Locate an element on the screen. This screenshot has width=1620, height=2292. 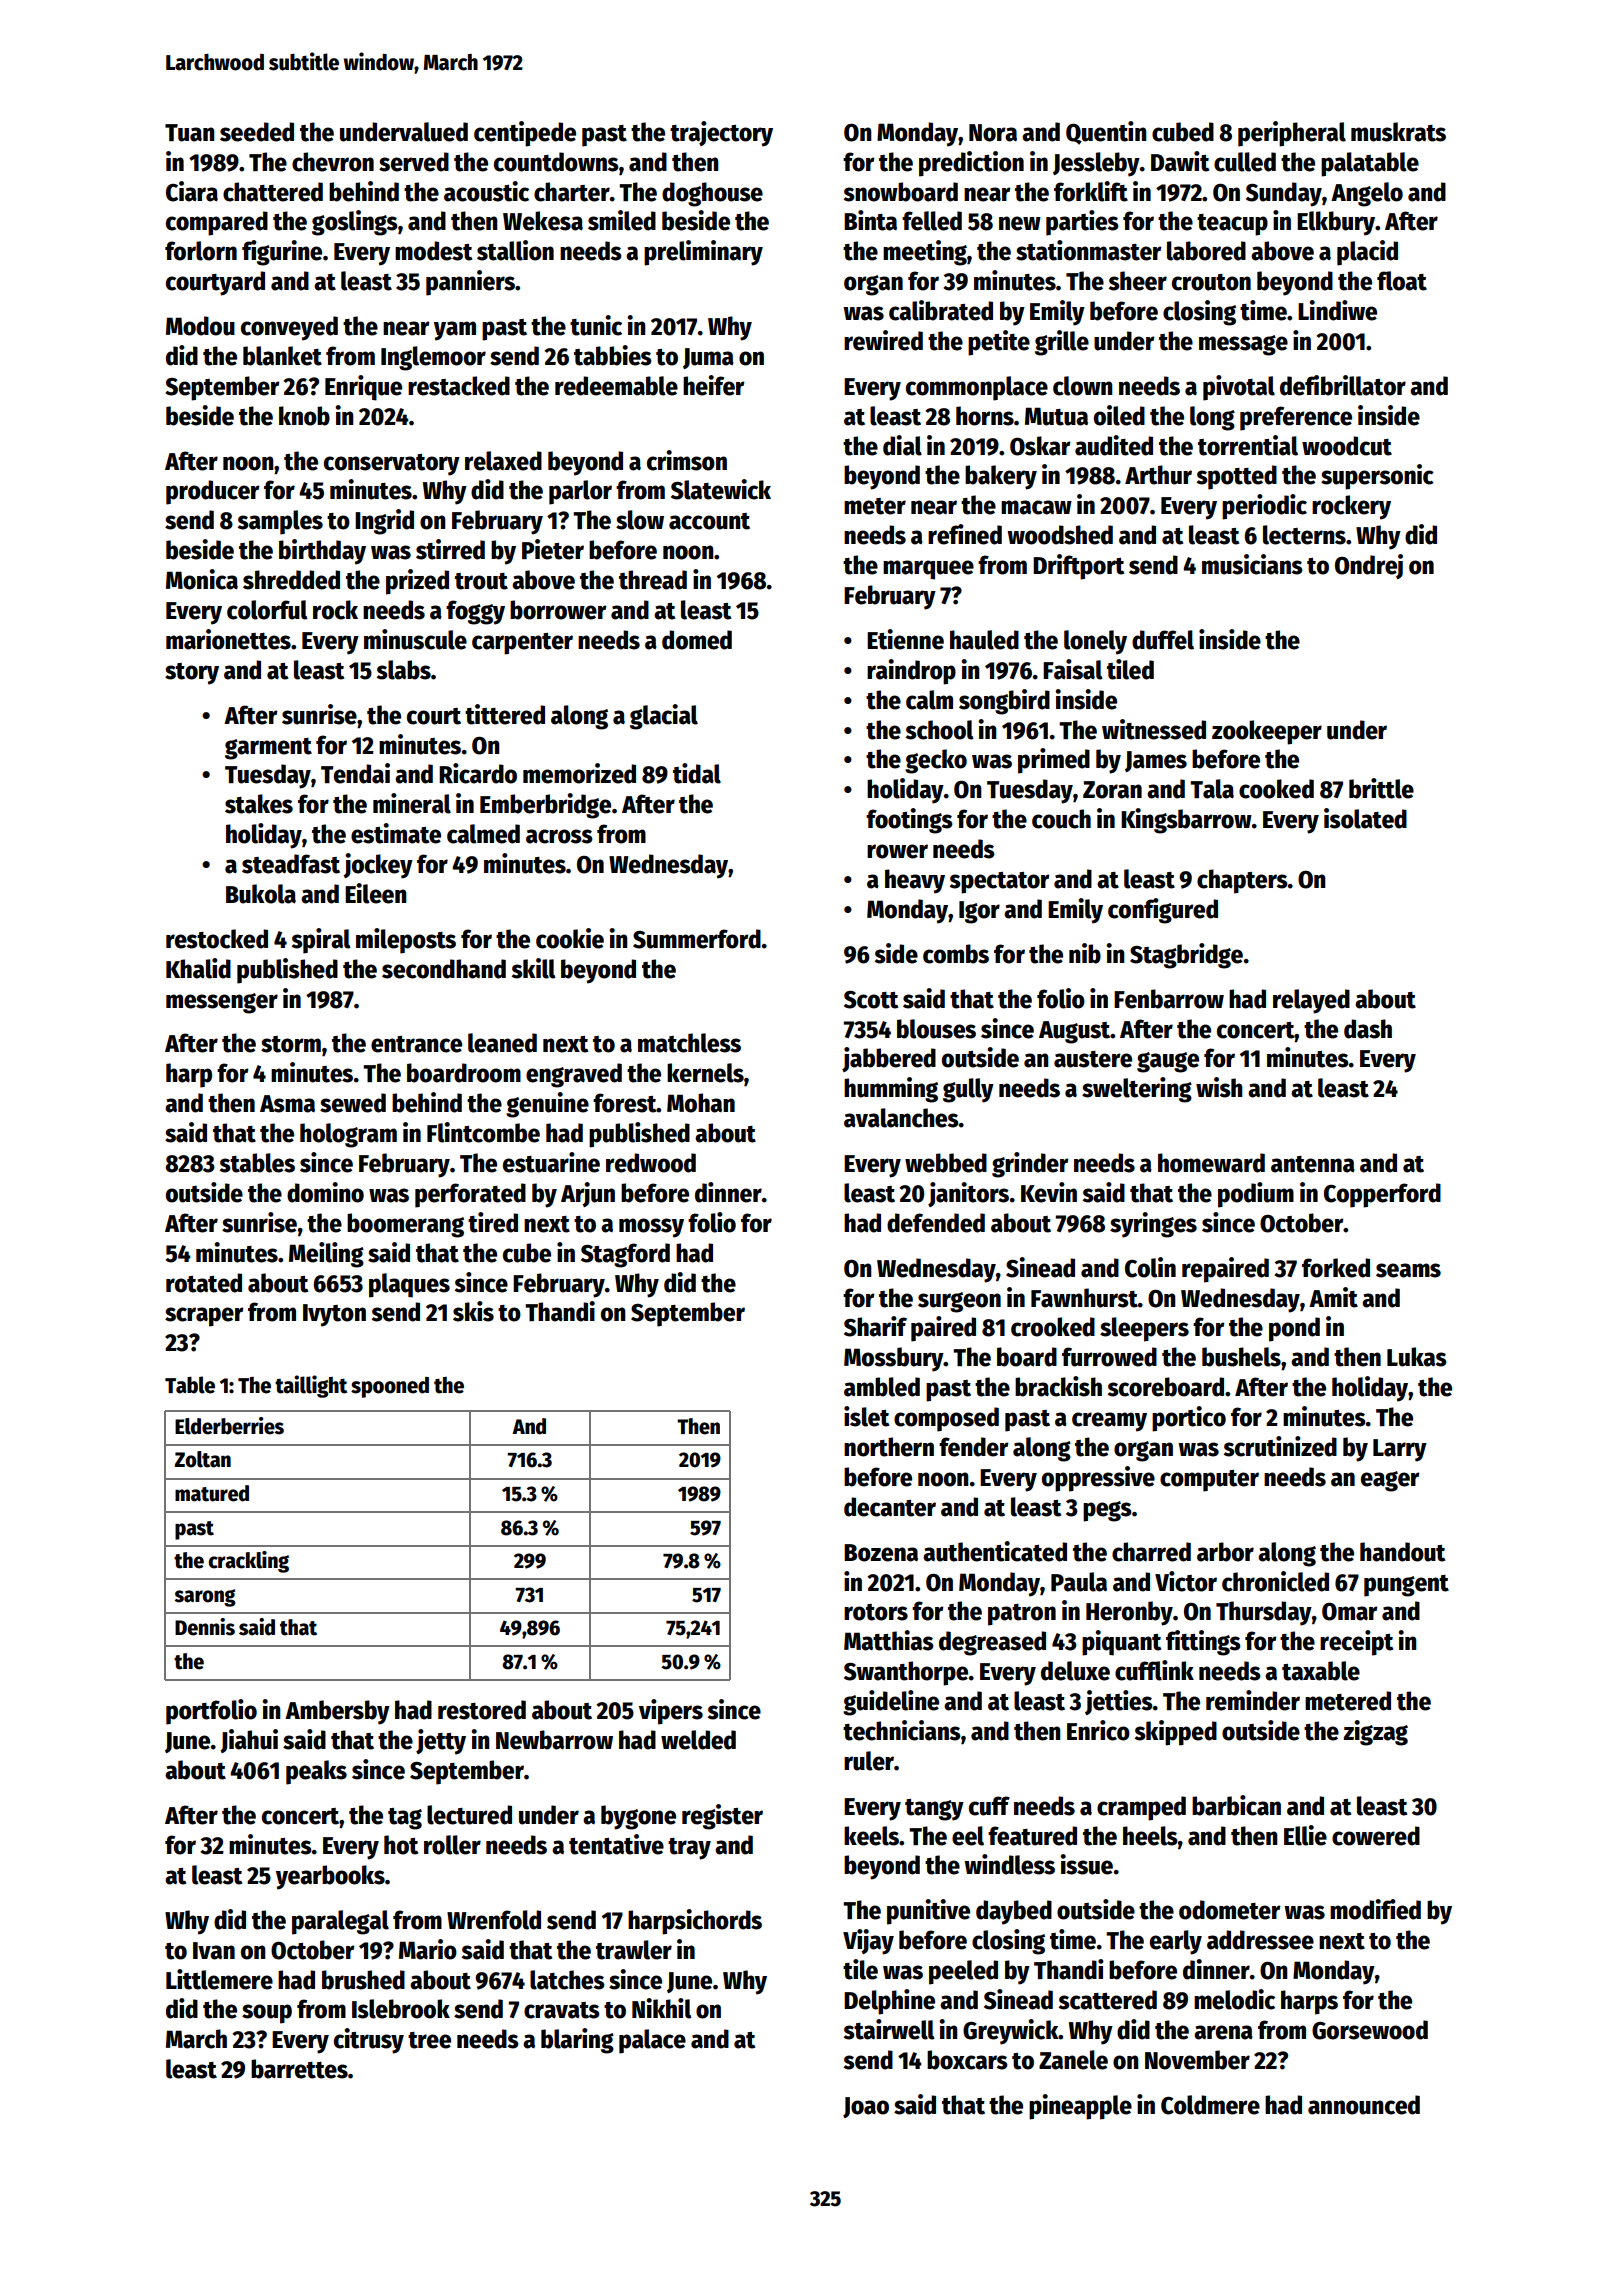
kernels is located at coordinates (705, 1073).
